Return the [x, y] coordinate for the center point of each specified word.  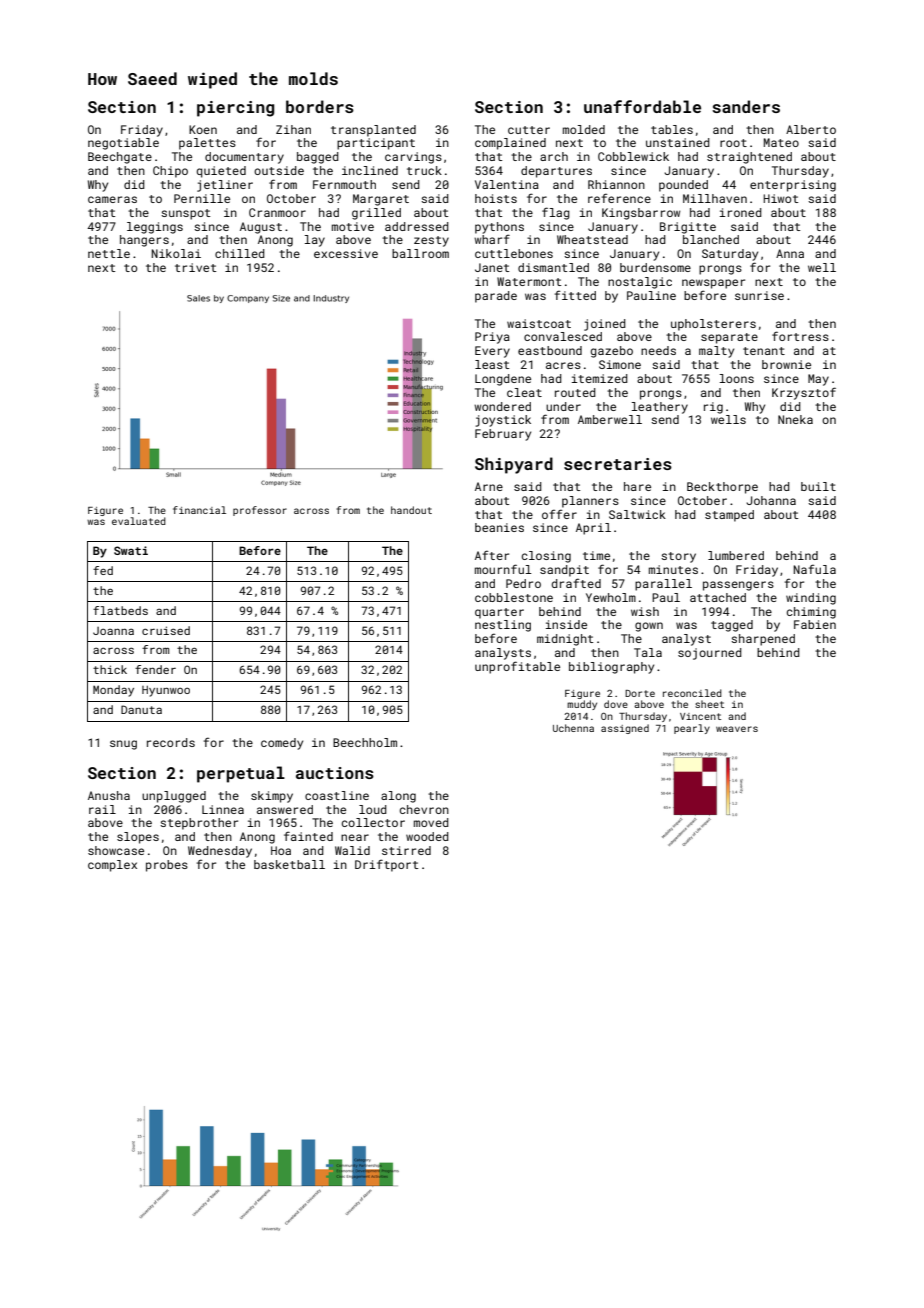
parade [496, 297]
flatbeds [120, 610]
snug [123, 745]
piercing [235, 109]
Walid [352, 850]
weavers [737, 729]
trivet [195, 267]
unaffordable [642, 106]
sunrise [759, 295]
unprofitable [517, 667]
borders [320, 106]
